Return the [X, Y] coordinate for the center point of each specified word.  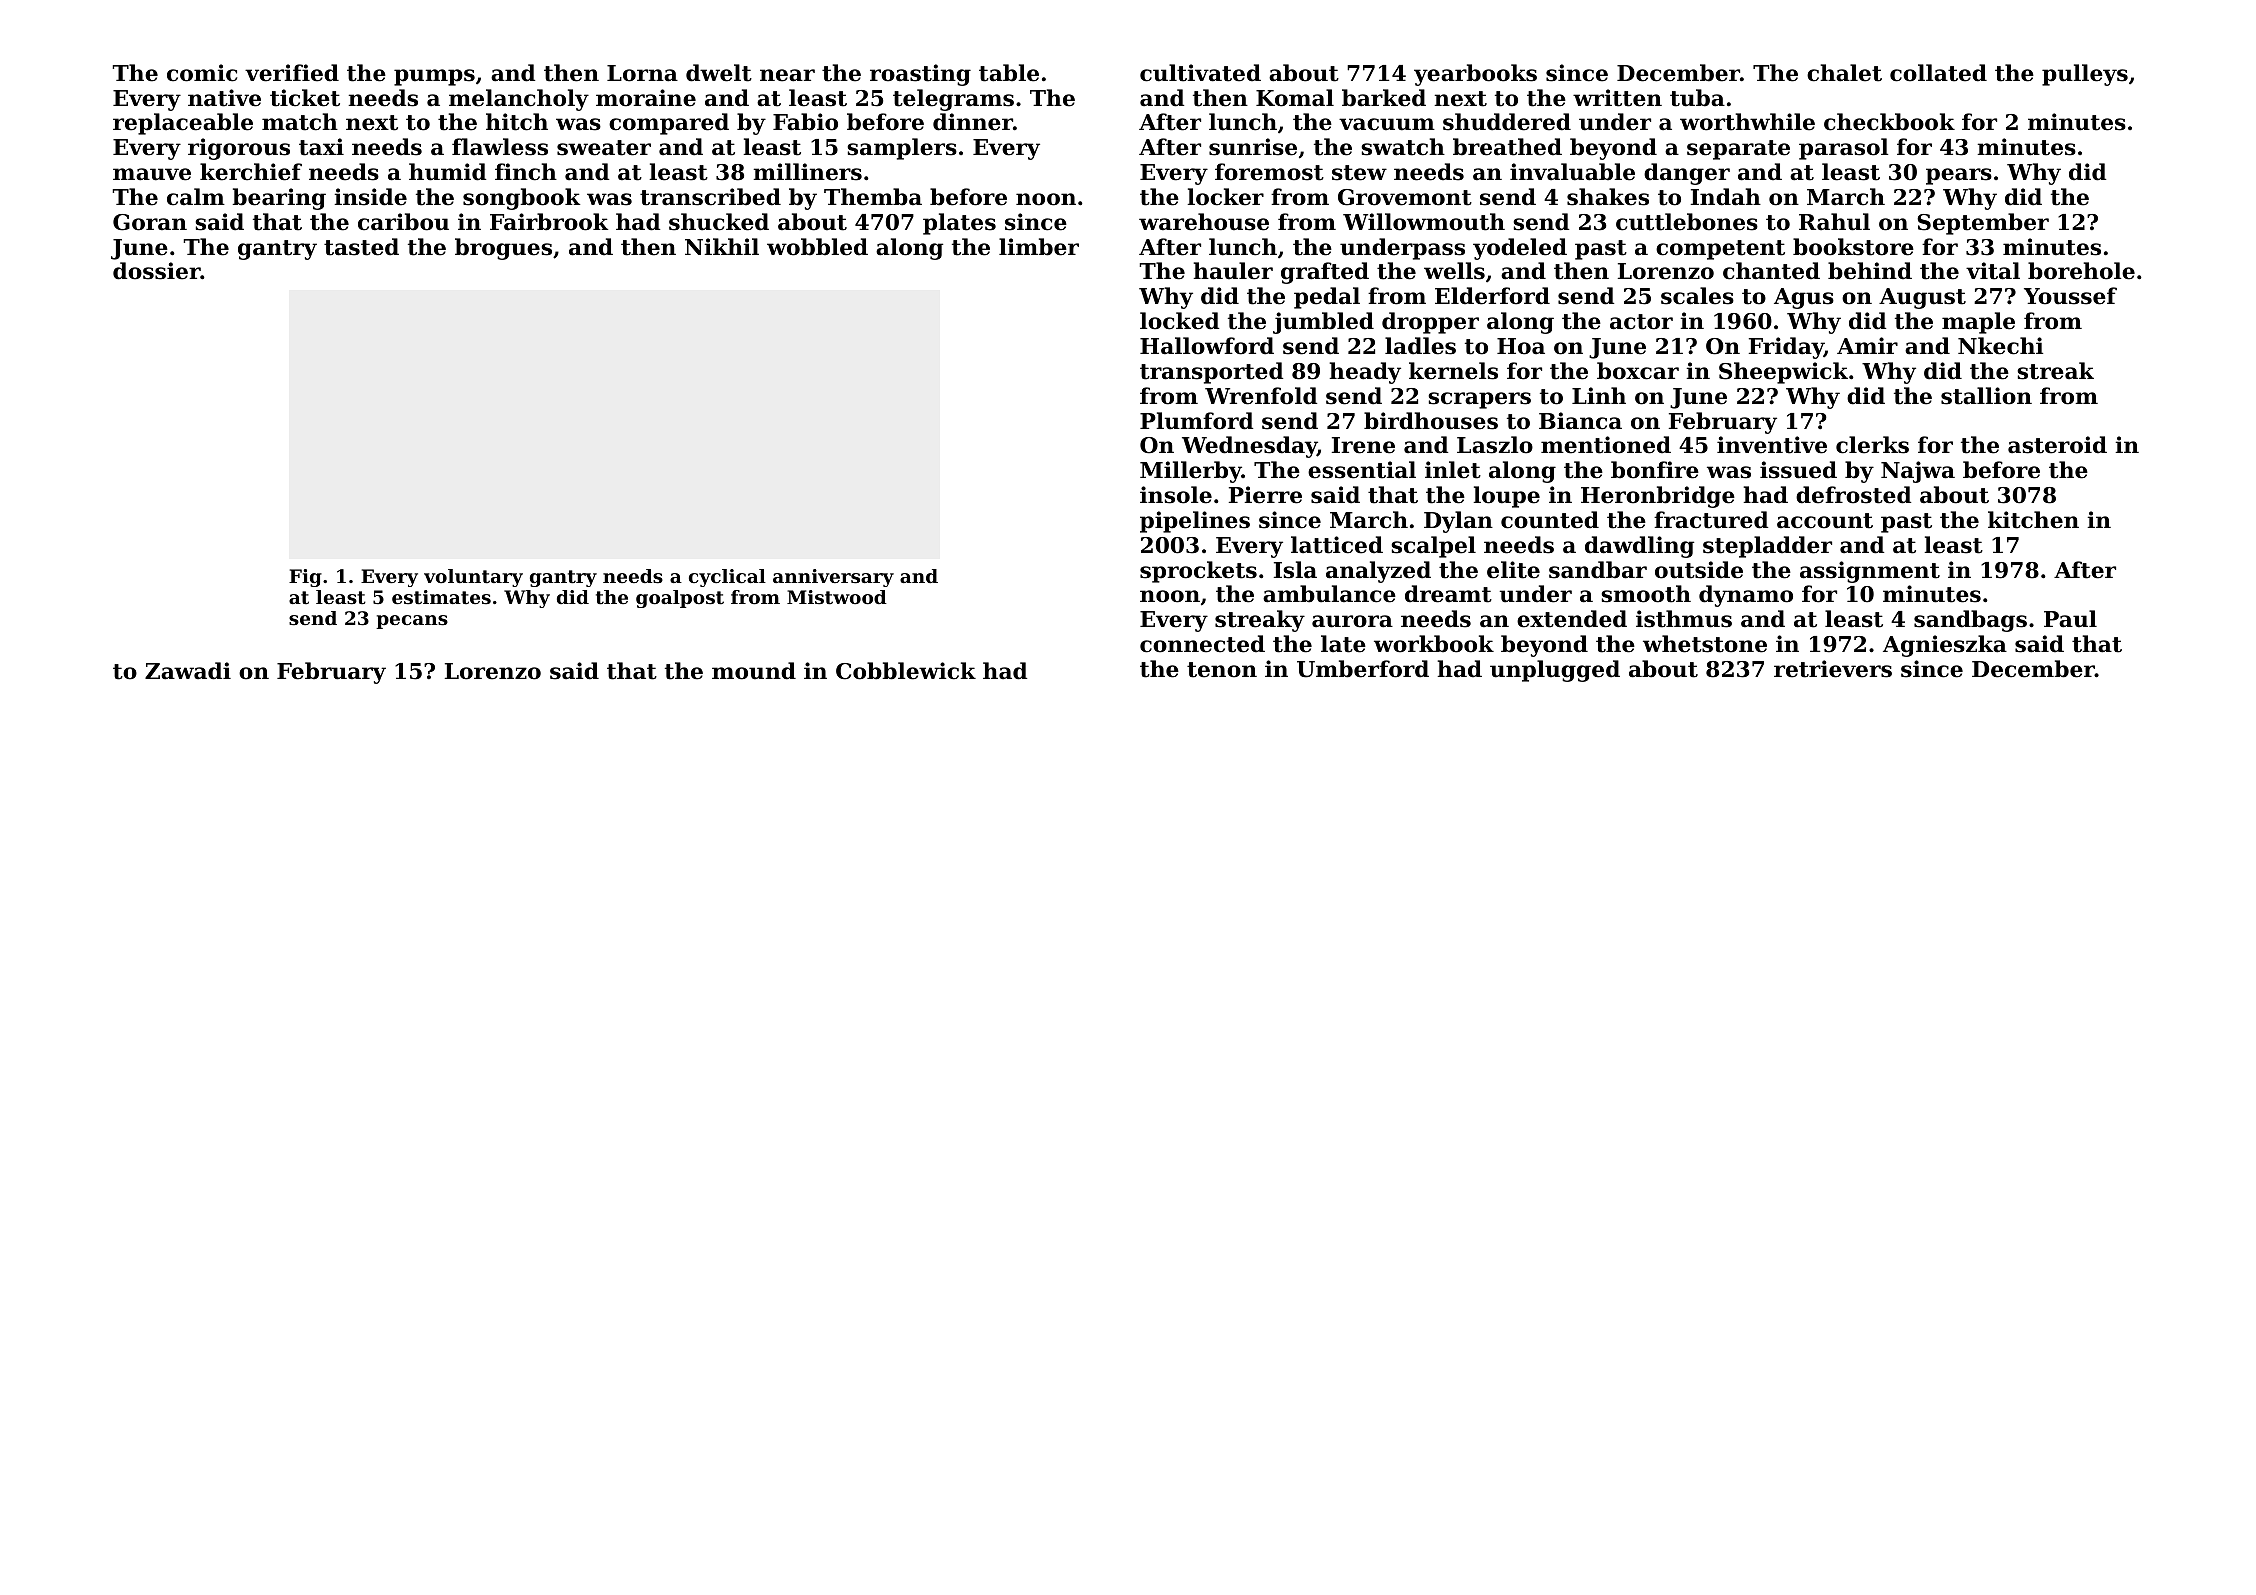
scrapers [1479, 400]
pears [1959, 176]
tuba [1697, 98]
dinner [973, 122]
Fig [305, 578]
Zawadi [188, 671]
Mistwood [837, 597]
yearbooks [1475, 75]
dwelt [719, 73]
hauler [1233, 271]
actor [1641, 322]
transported [1211, 373]
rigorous [239, 149]
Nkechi [2000, 346]
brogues [503, 249]
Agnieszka [1945, 646]
